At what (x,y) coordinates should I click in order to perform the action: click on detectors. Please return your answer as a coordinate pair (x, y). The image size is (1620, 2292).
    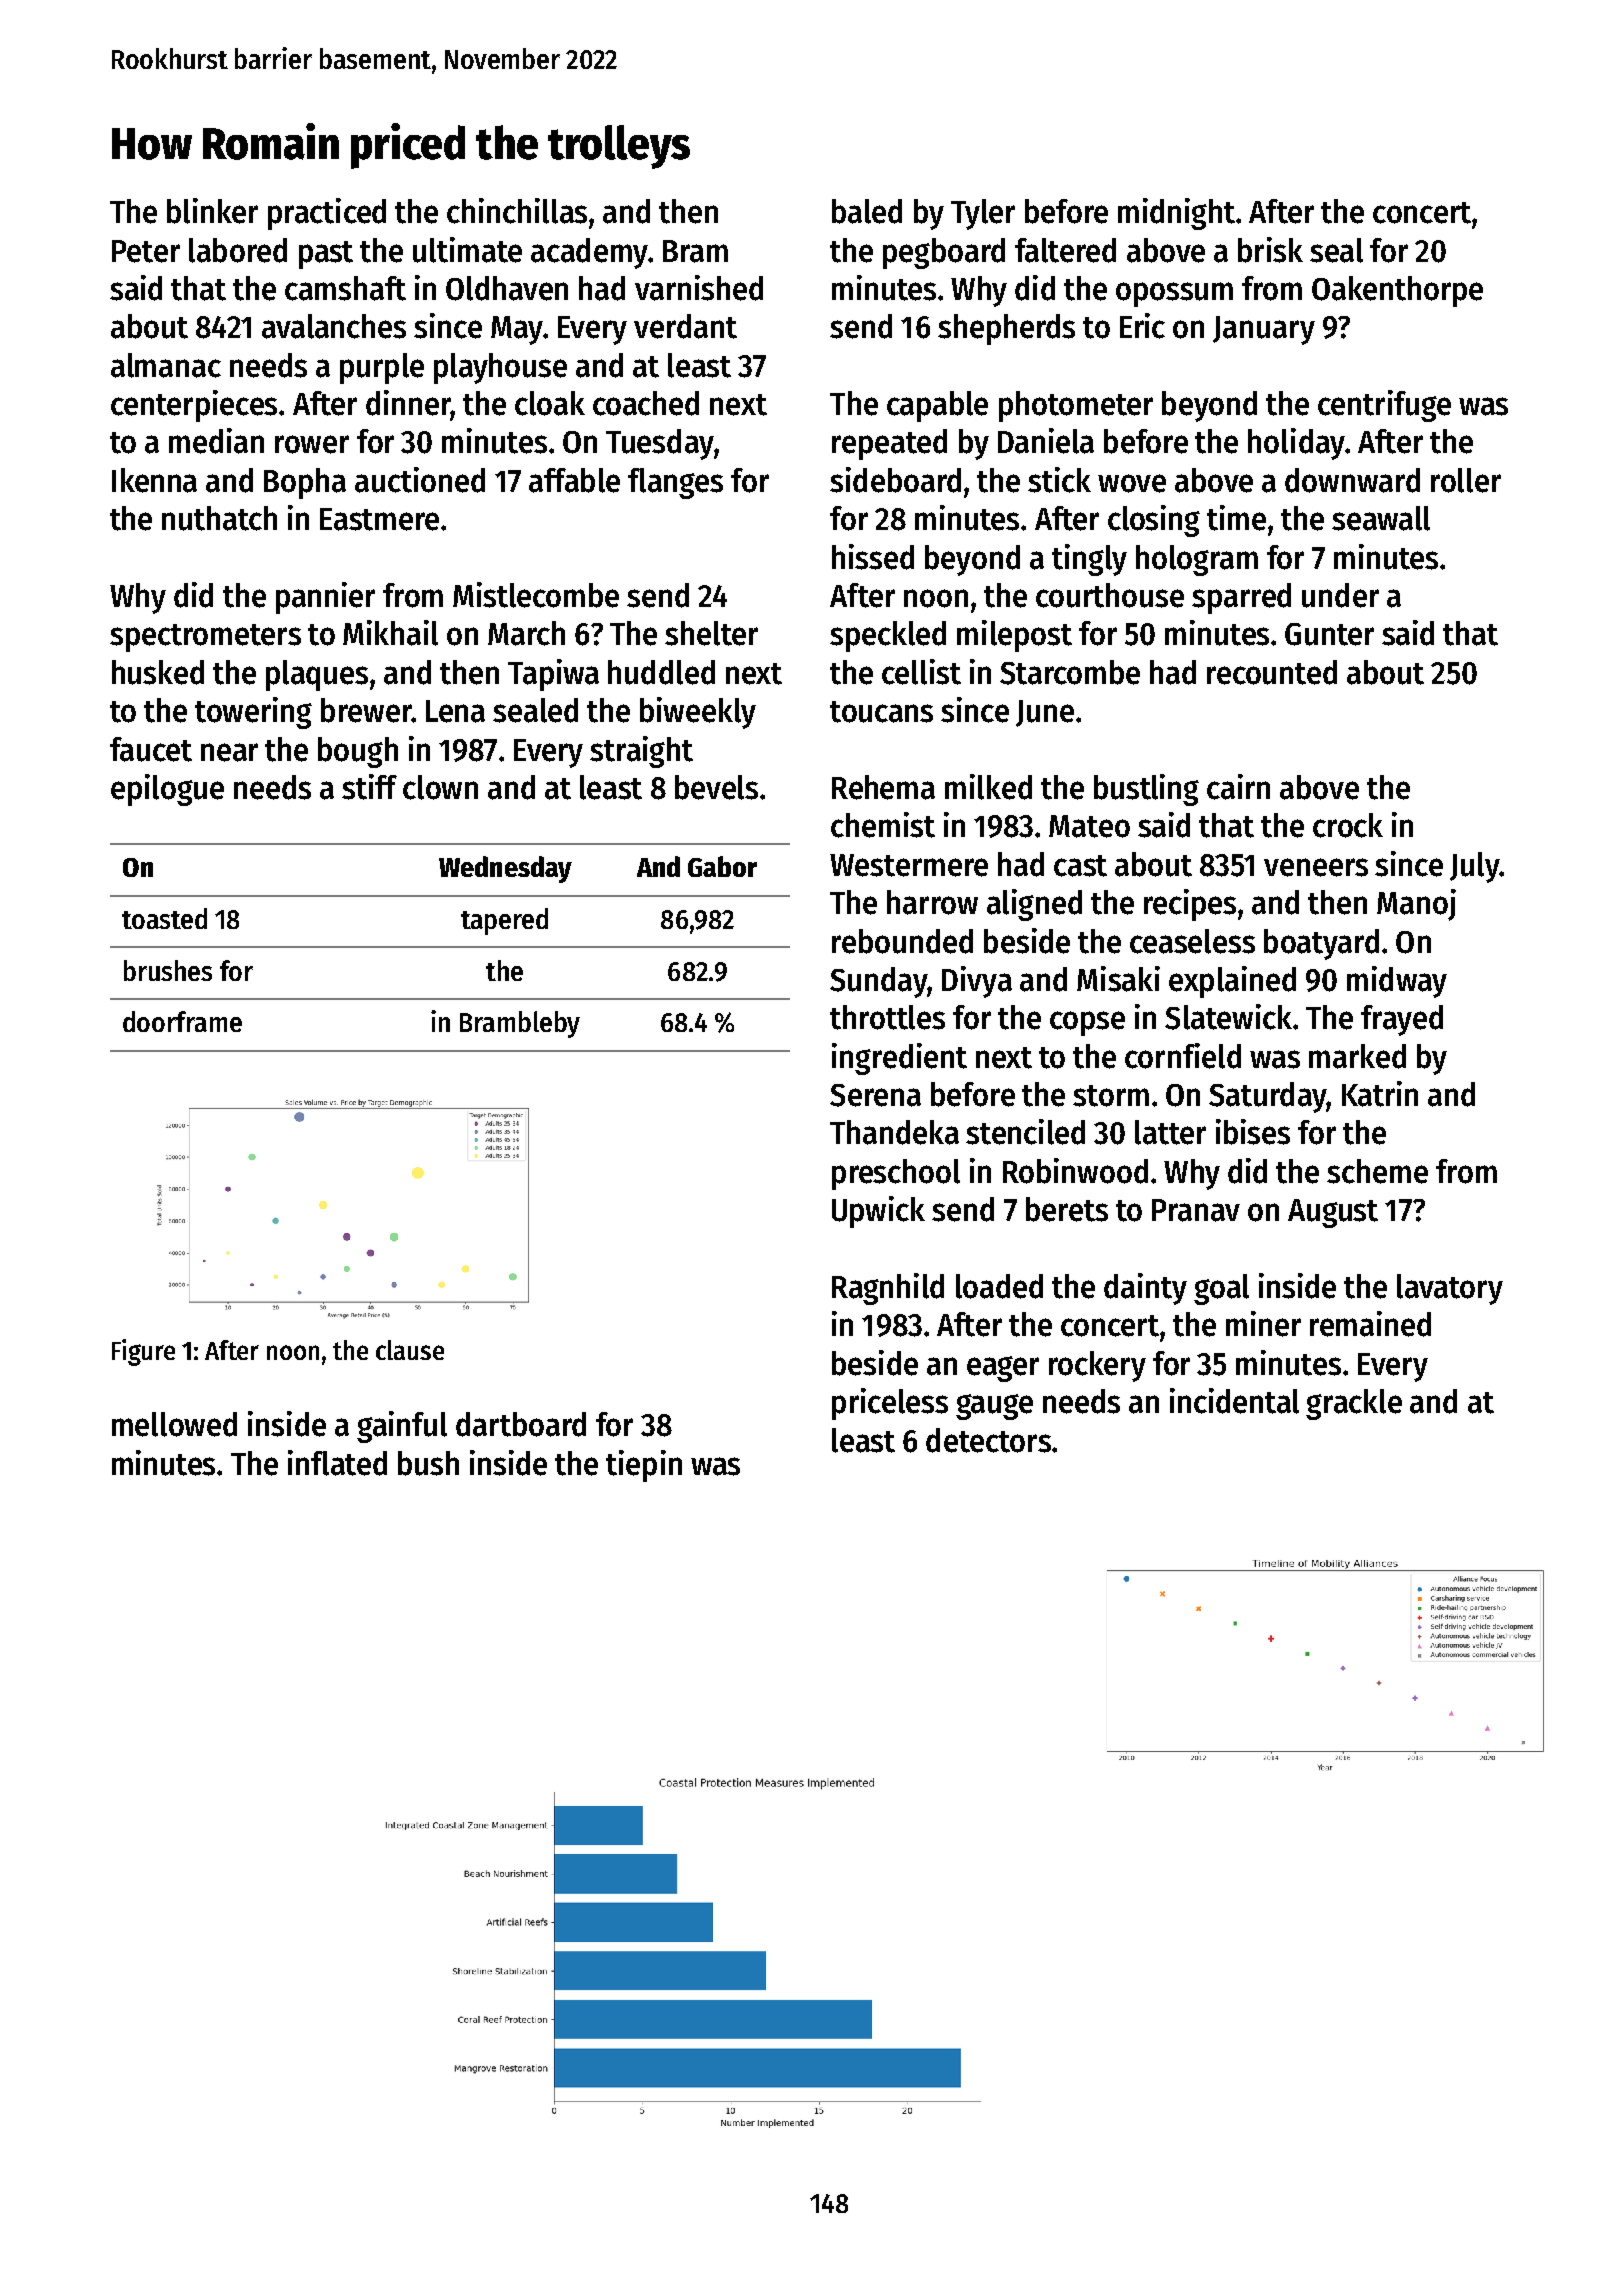
    Looking at the image, I should click on (988, 1440).
